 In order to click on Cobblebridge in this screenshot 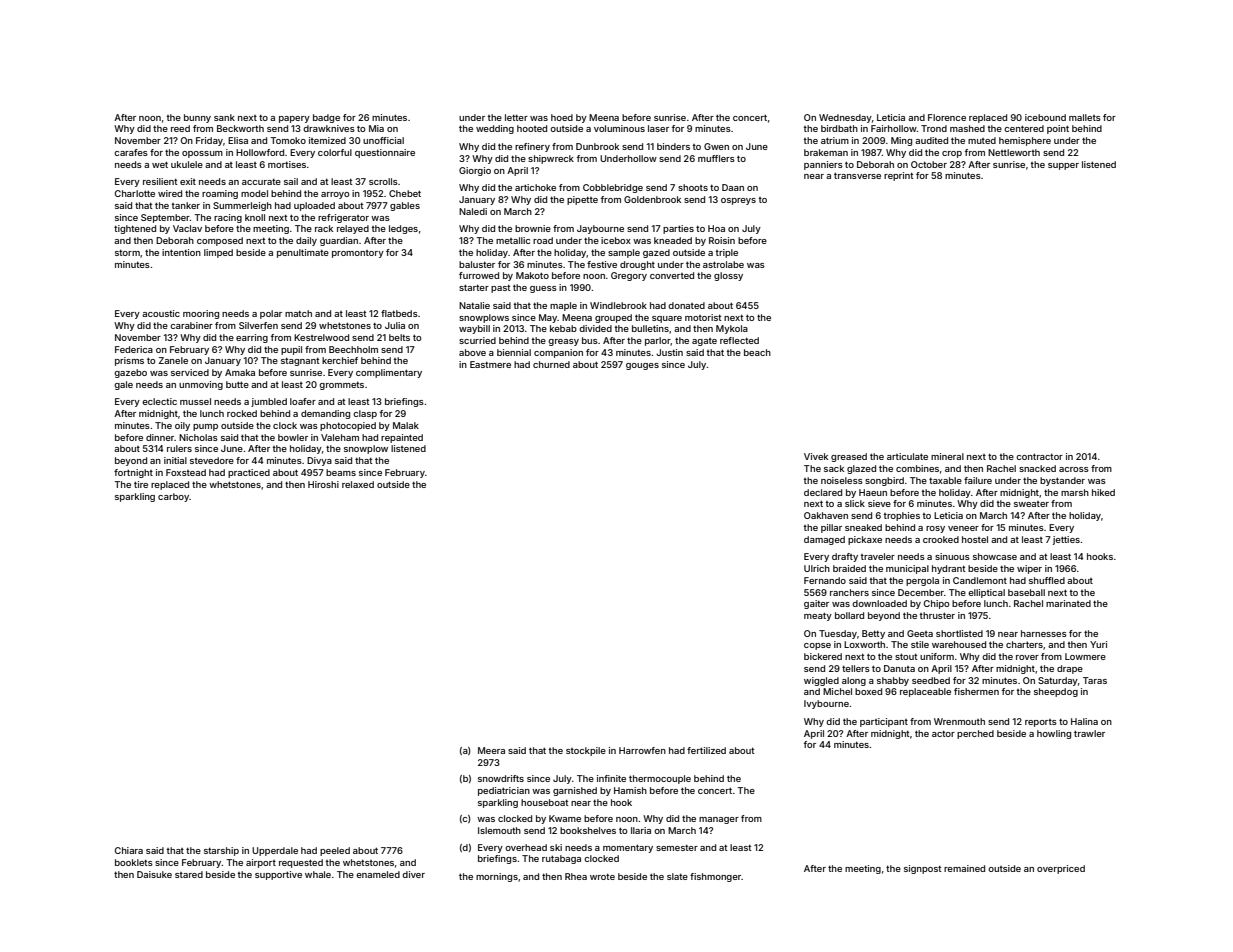, I will do `click(613, 188)`.
